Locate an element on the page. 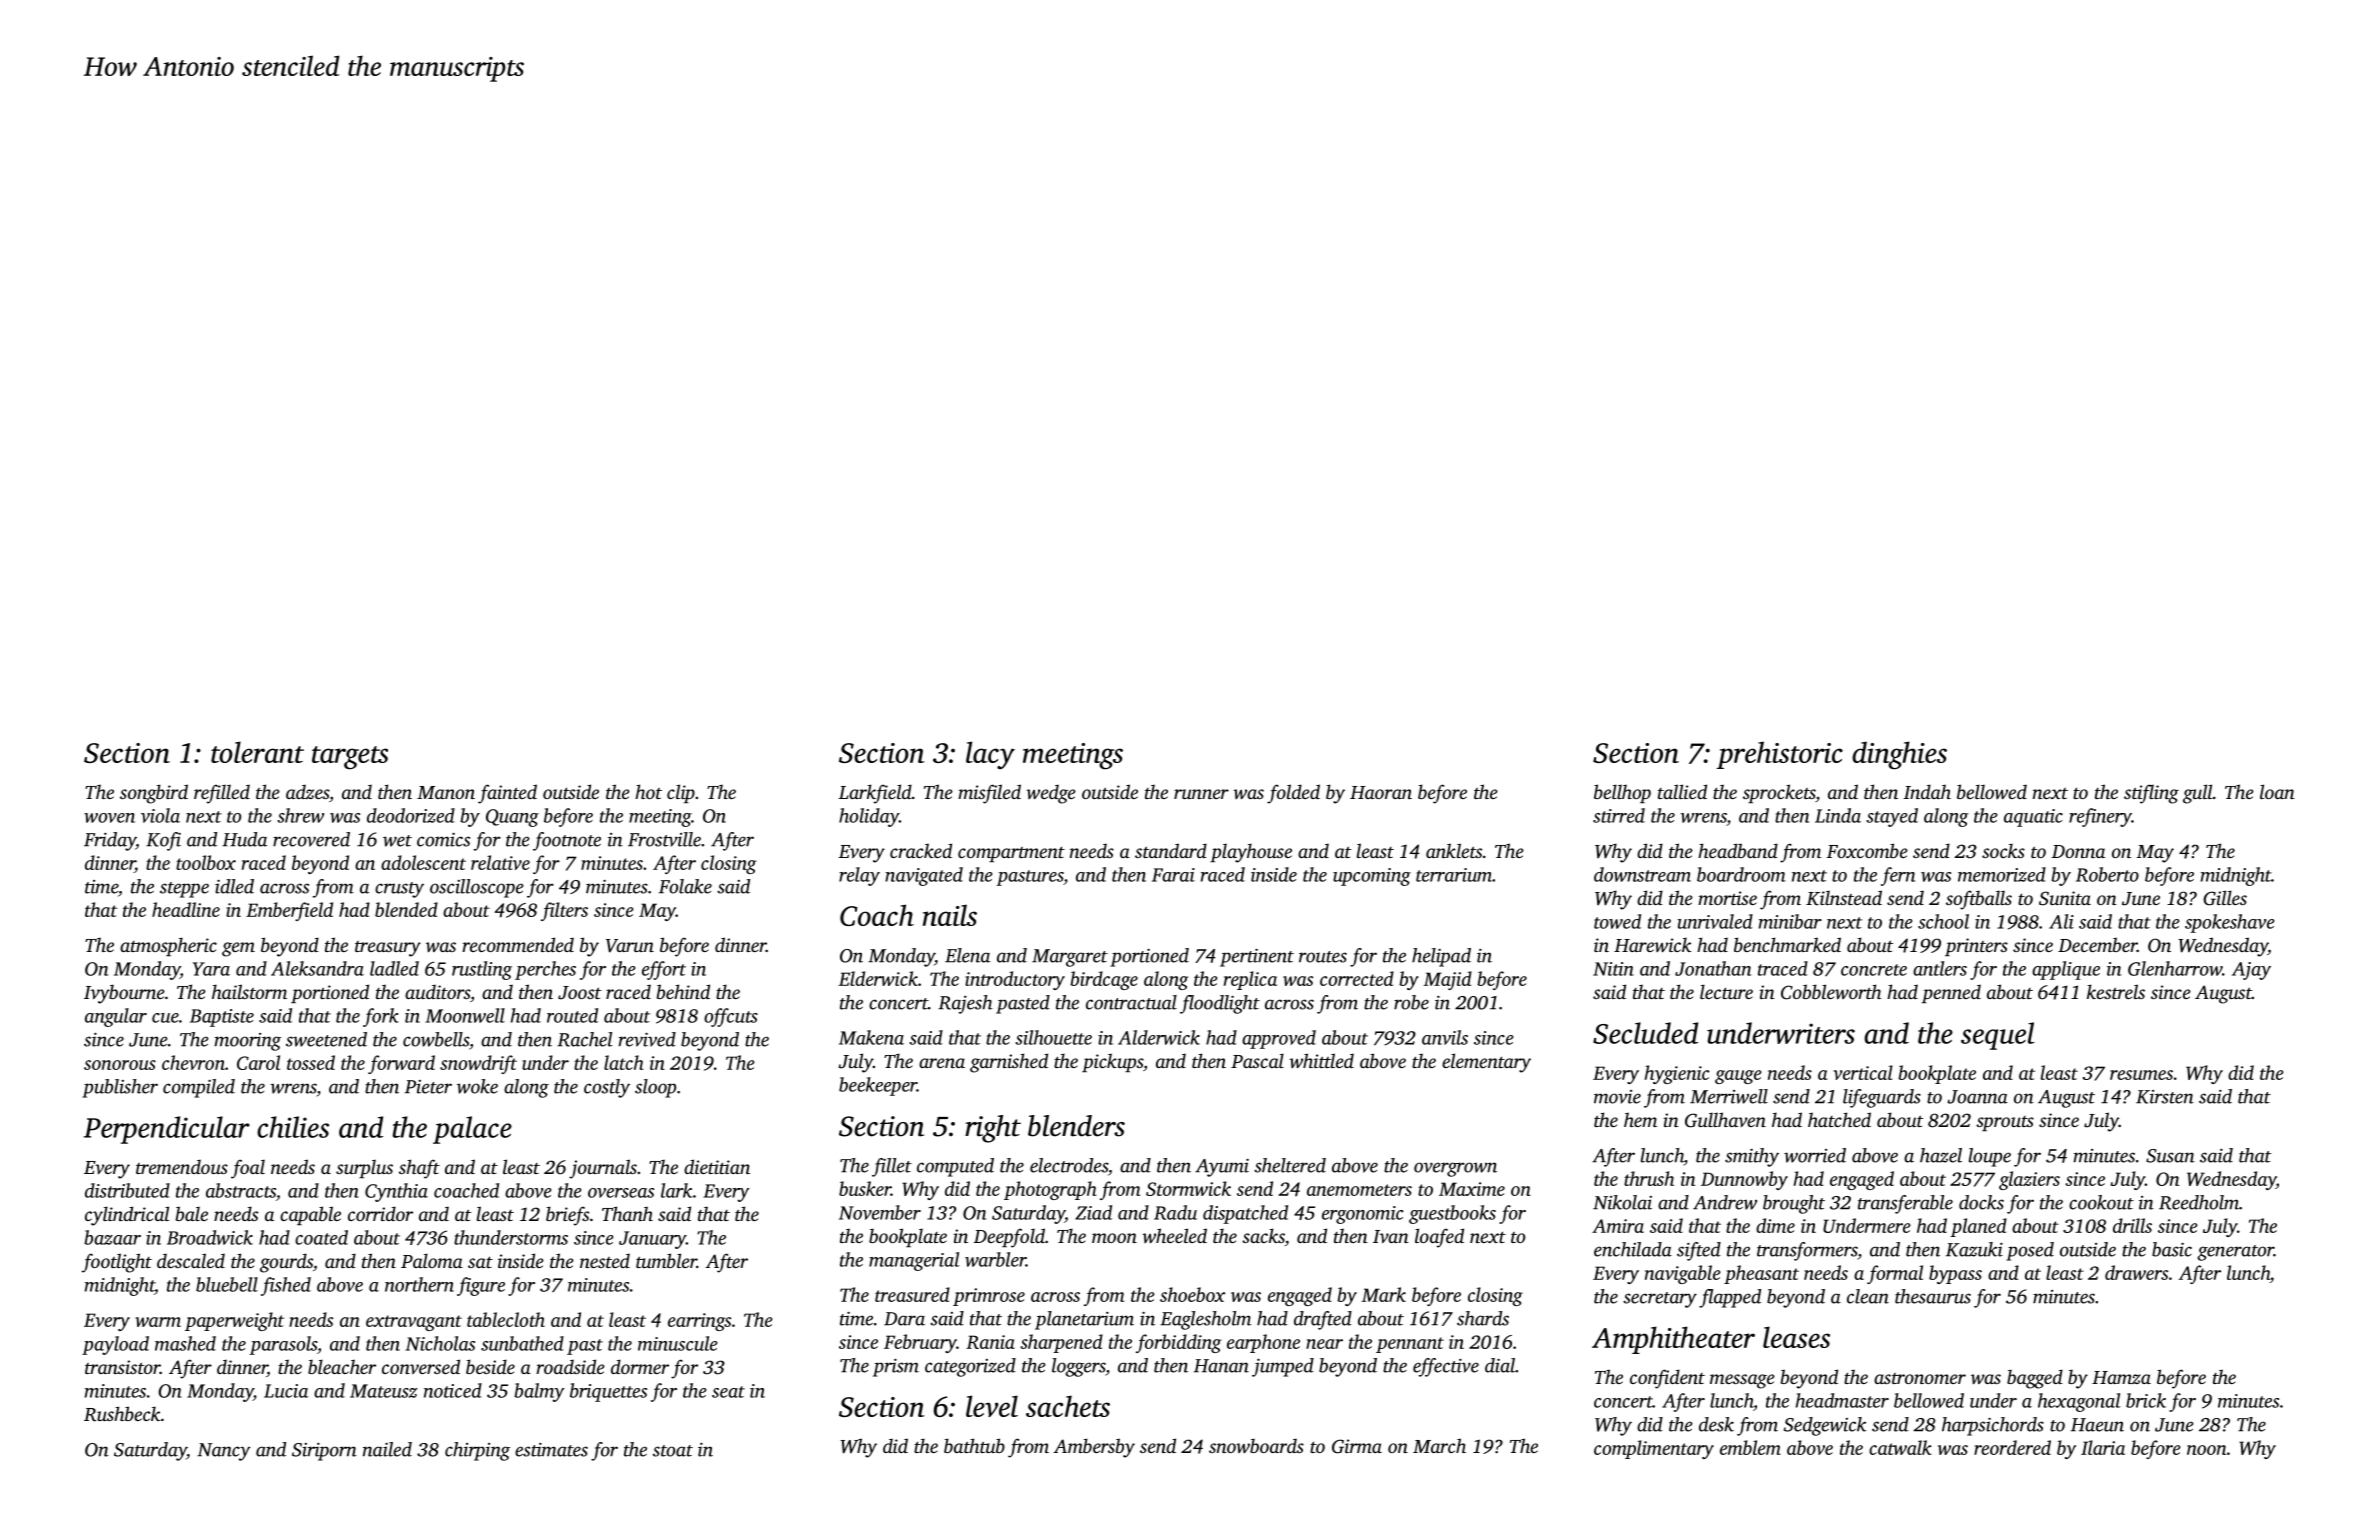  sprockets is located at coordinates (1779, 793).
